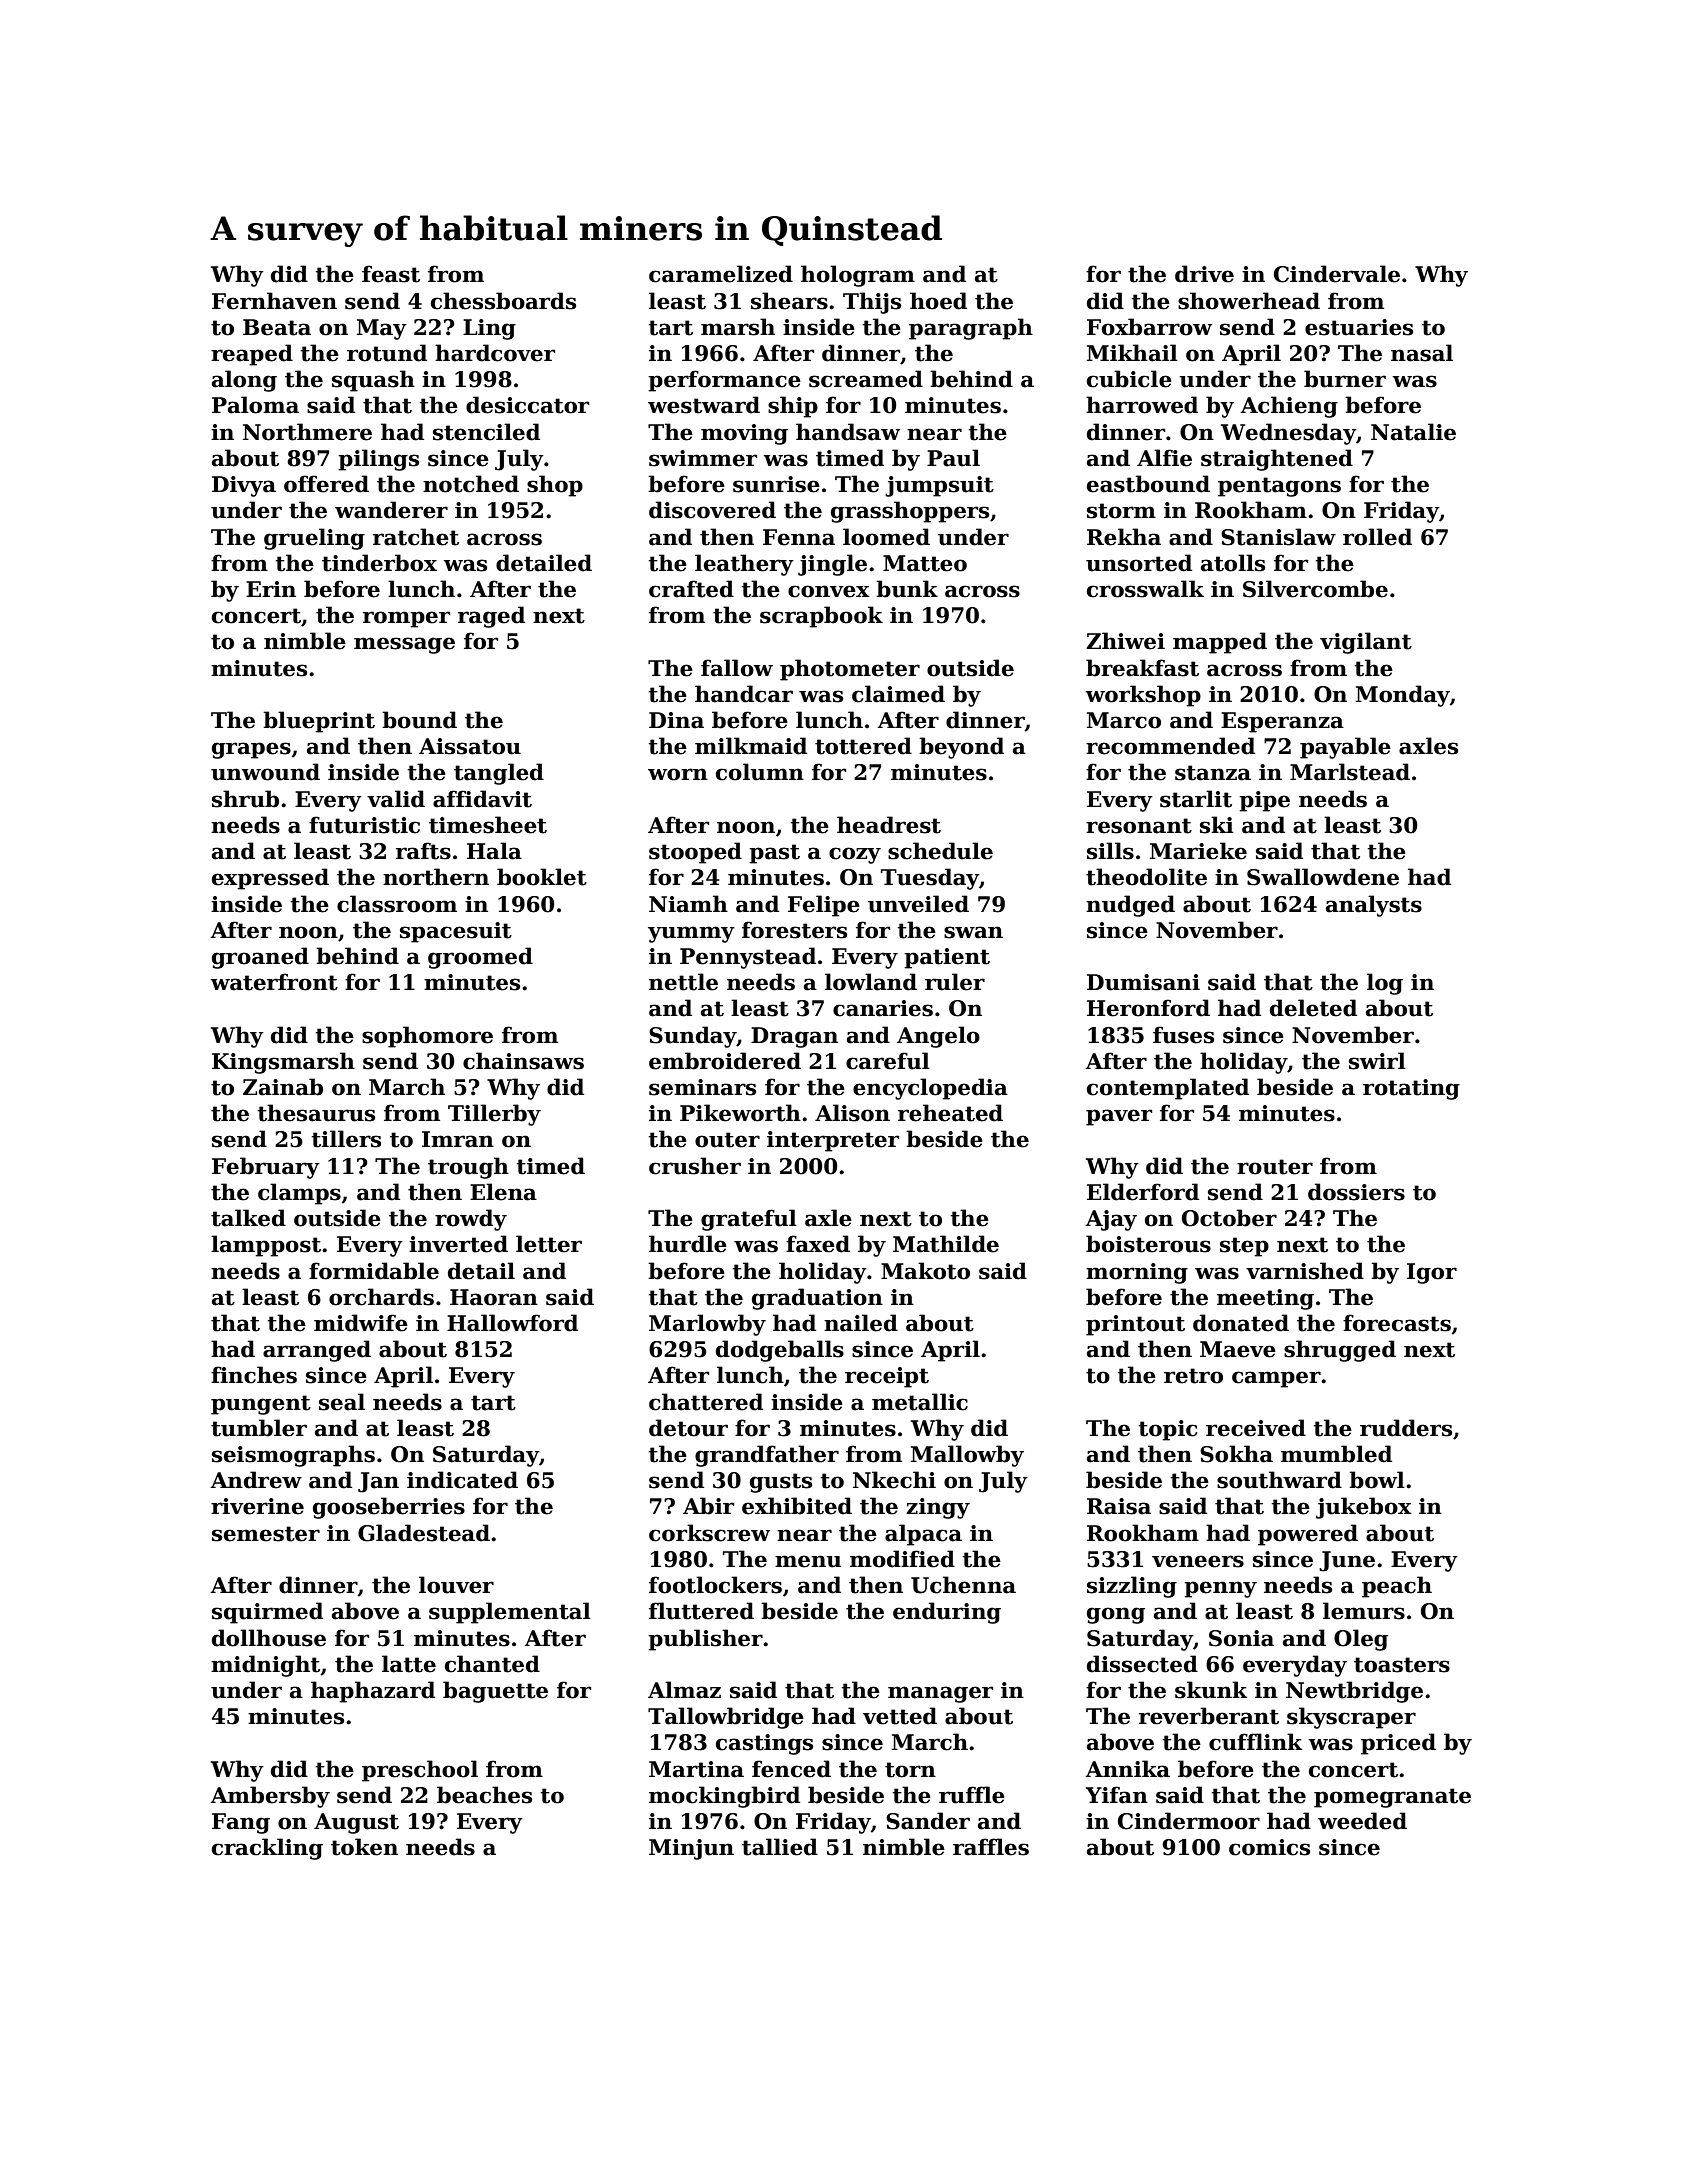 This screenshot has width=1683, height=2178. Describe the element at coordinates (946, 1244) in the screenshot. I see `Mathilde` at that location.
